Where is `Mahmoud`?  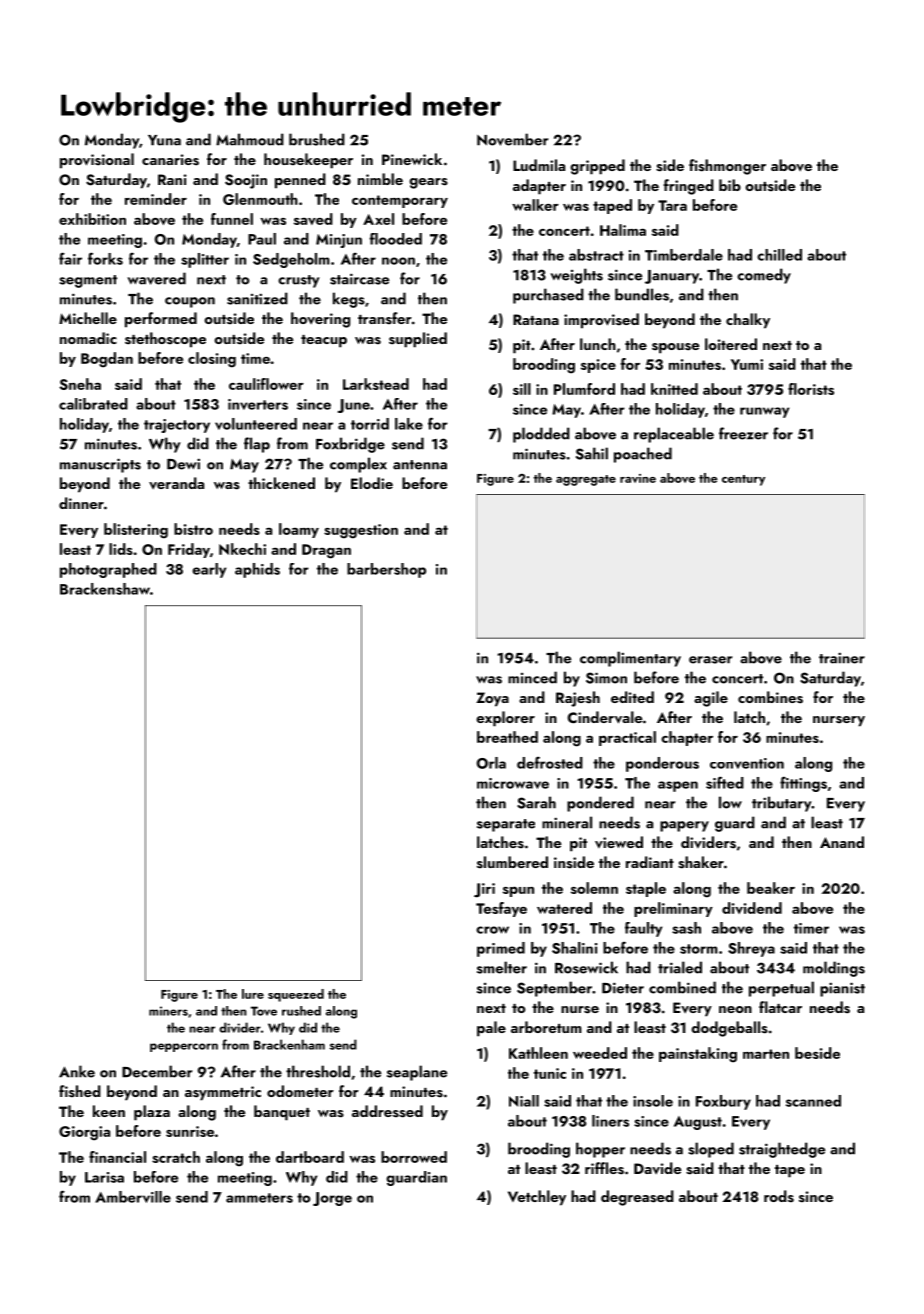 Mahmoud is located at coordinates (250, 139).
